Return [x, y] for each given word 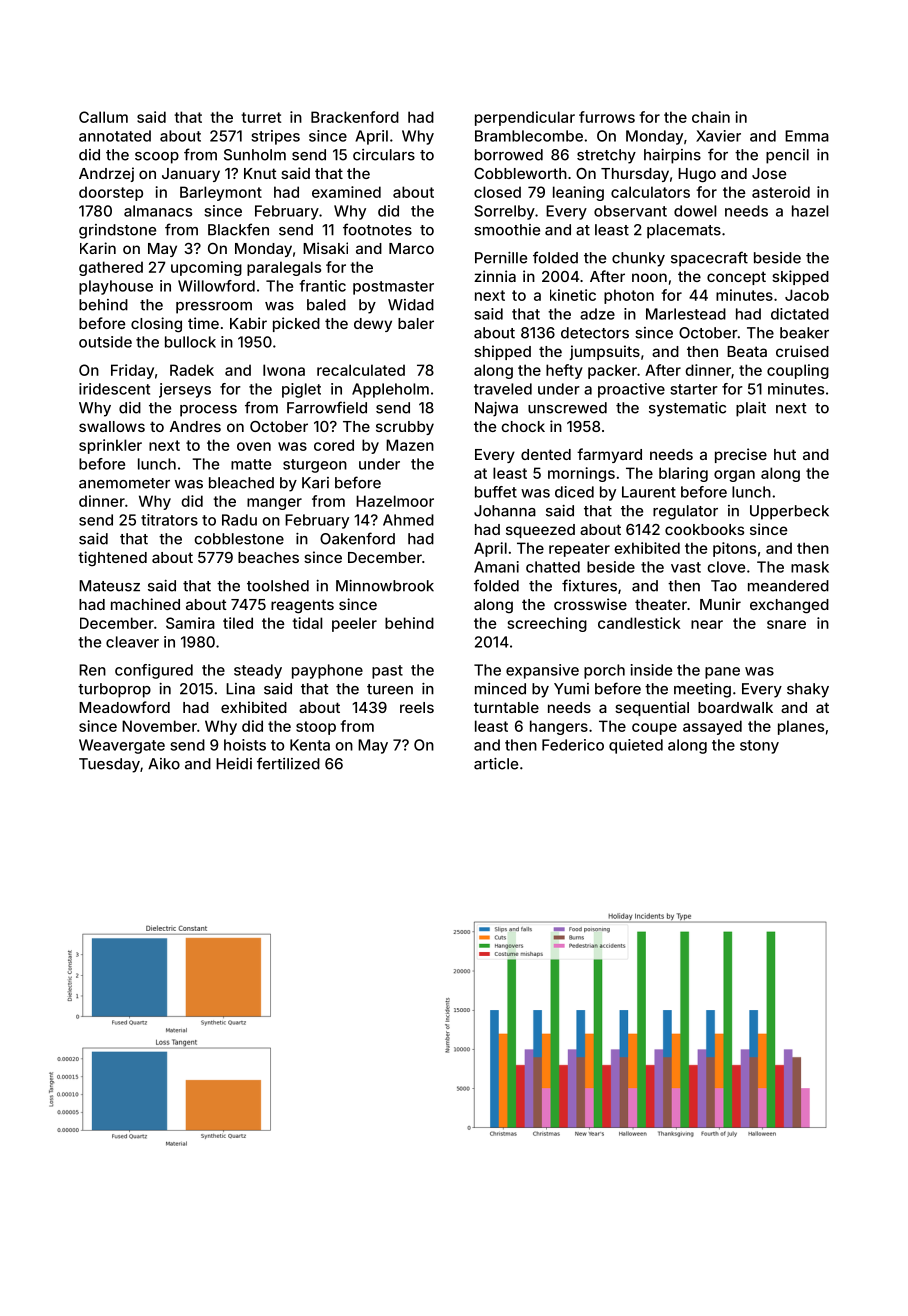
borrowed [509, 155]
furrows [607, 117]
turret [261, 117]
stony [759, 747]
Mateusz [109, 586]
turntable [506, 707]
